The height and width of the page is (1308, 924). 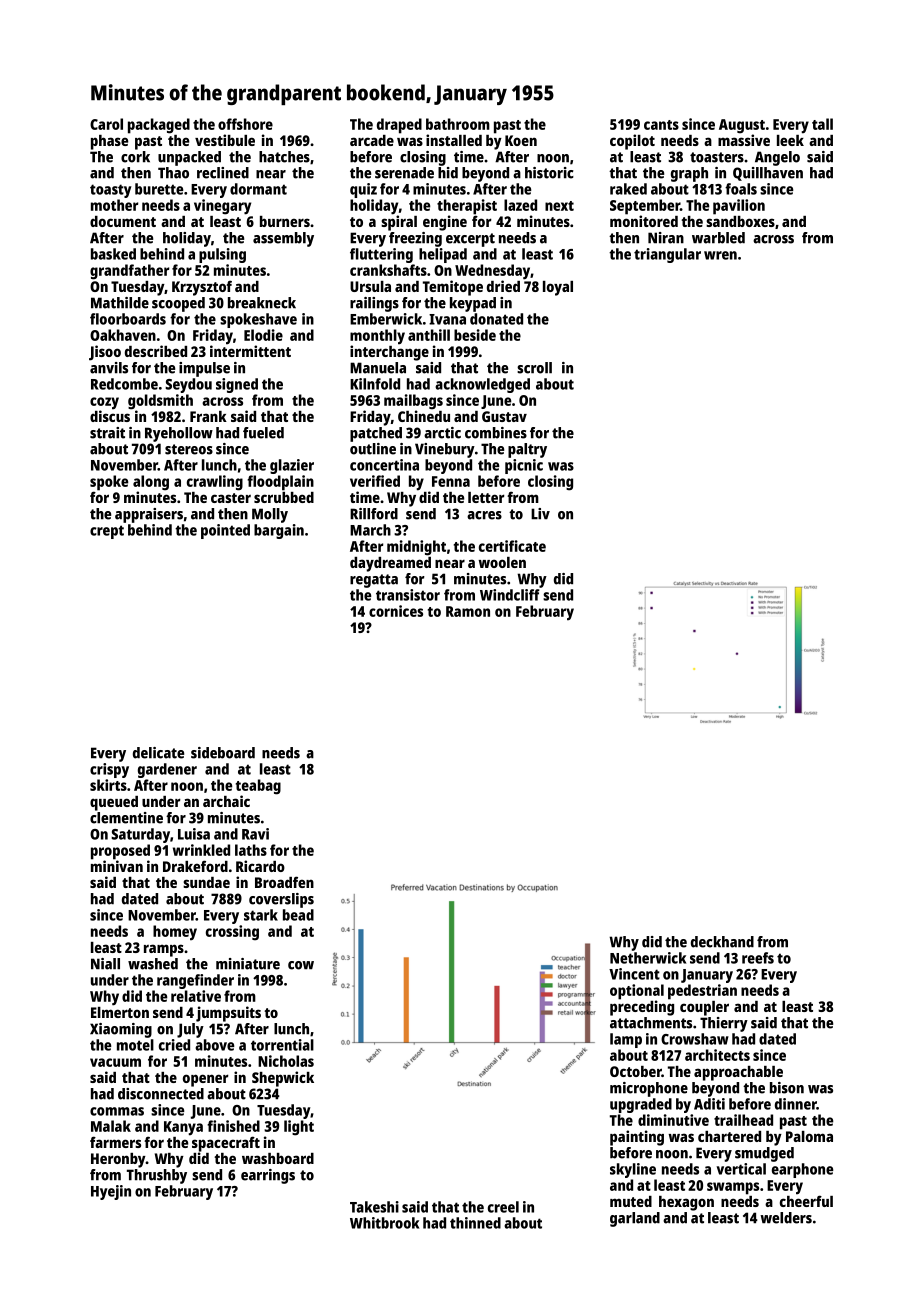 What do you see at coordinates (722, 942) in the page?
I see `deckhand` at bounding box center [722, 942].
